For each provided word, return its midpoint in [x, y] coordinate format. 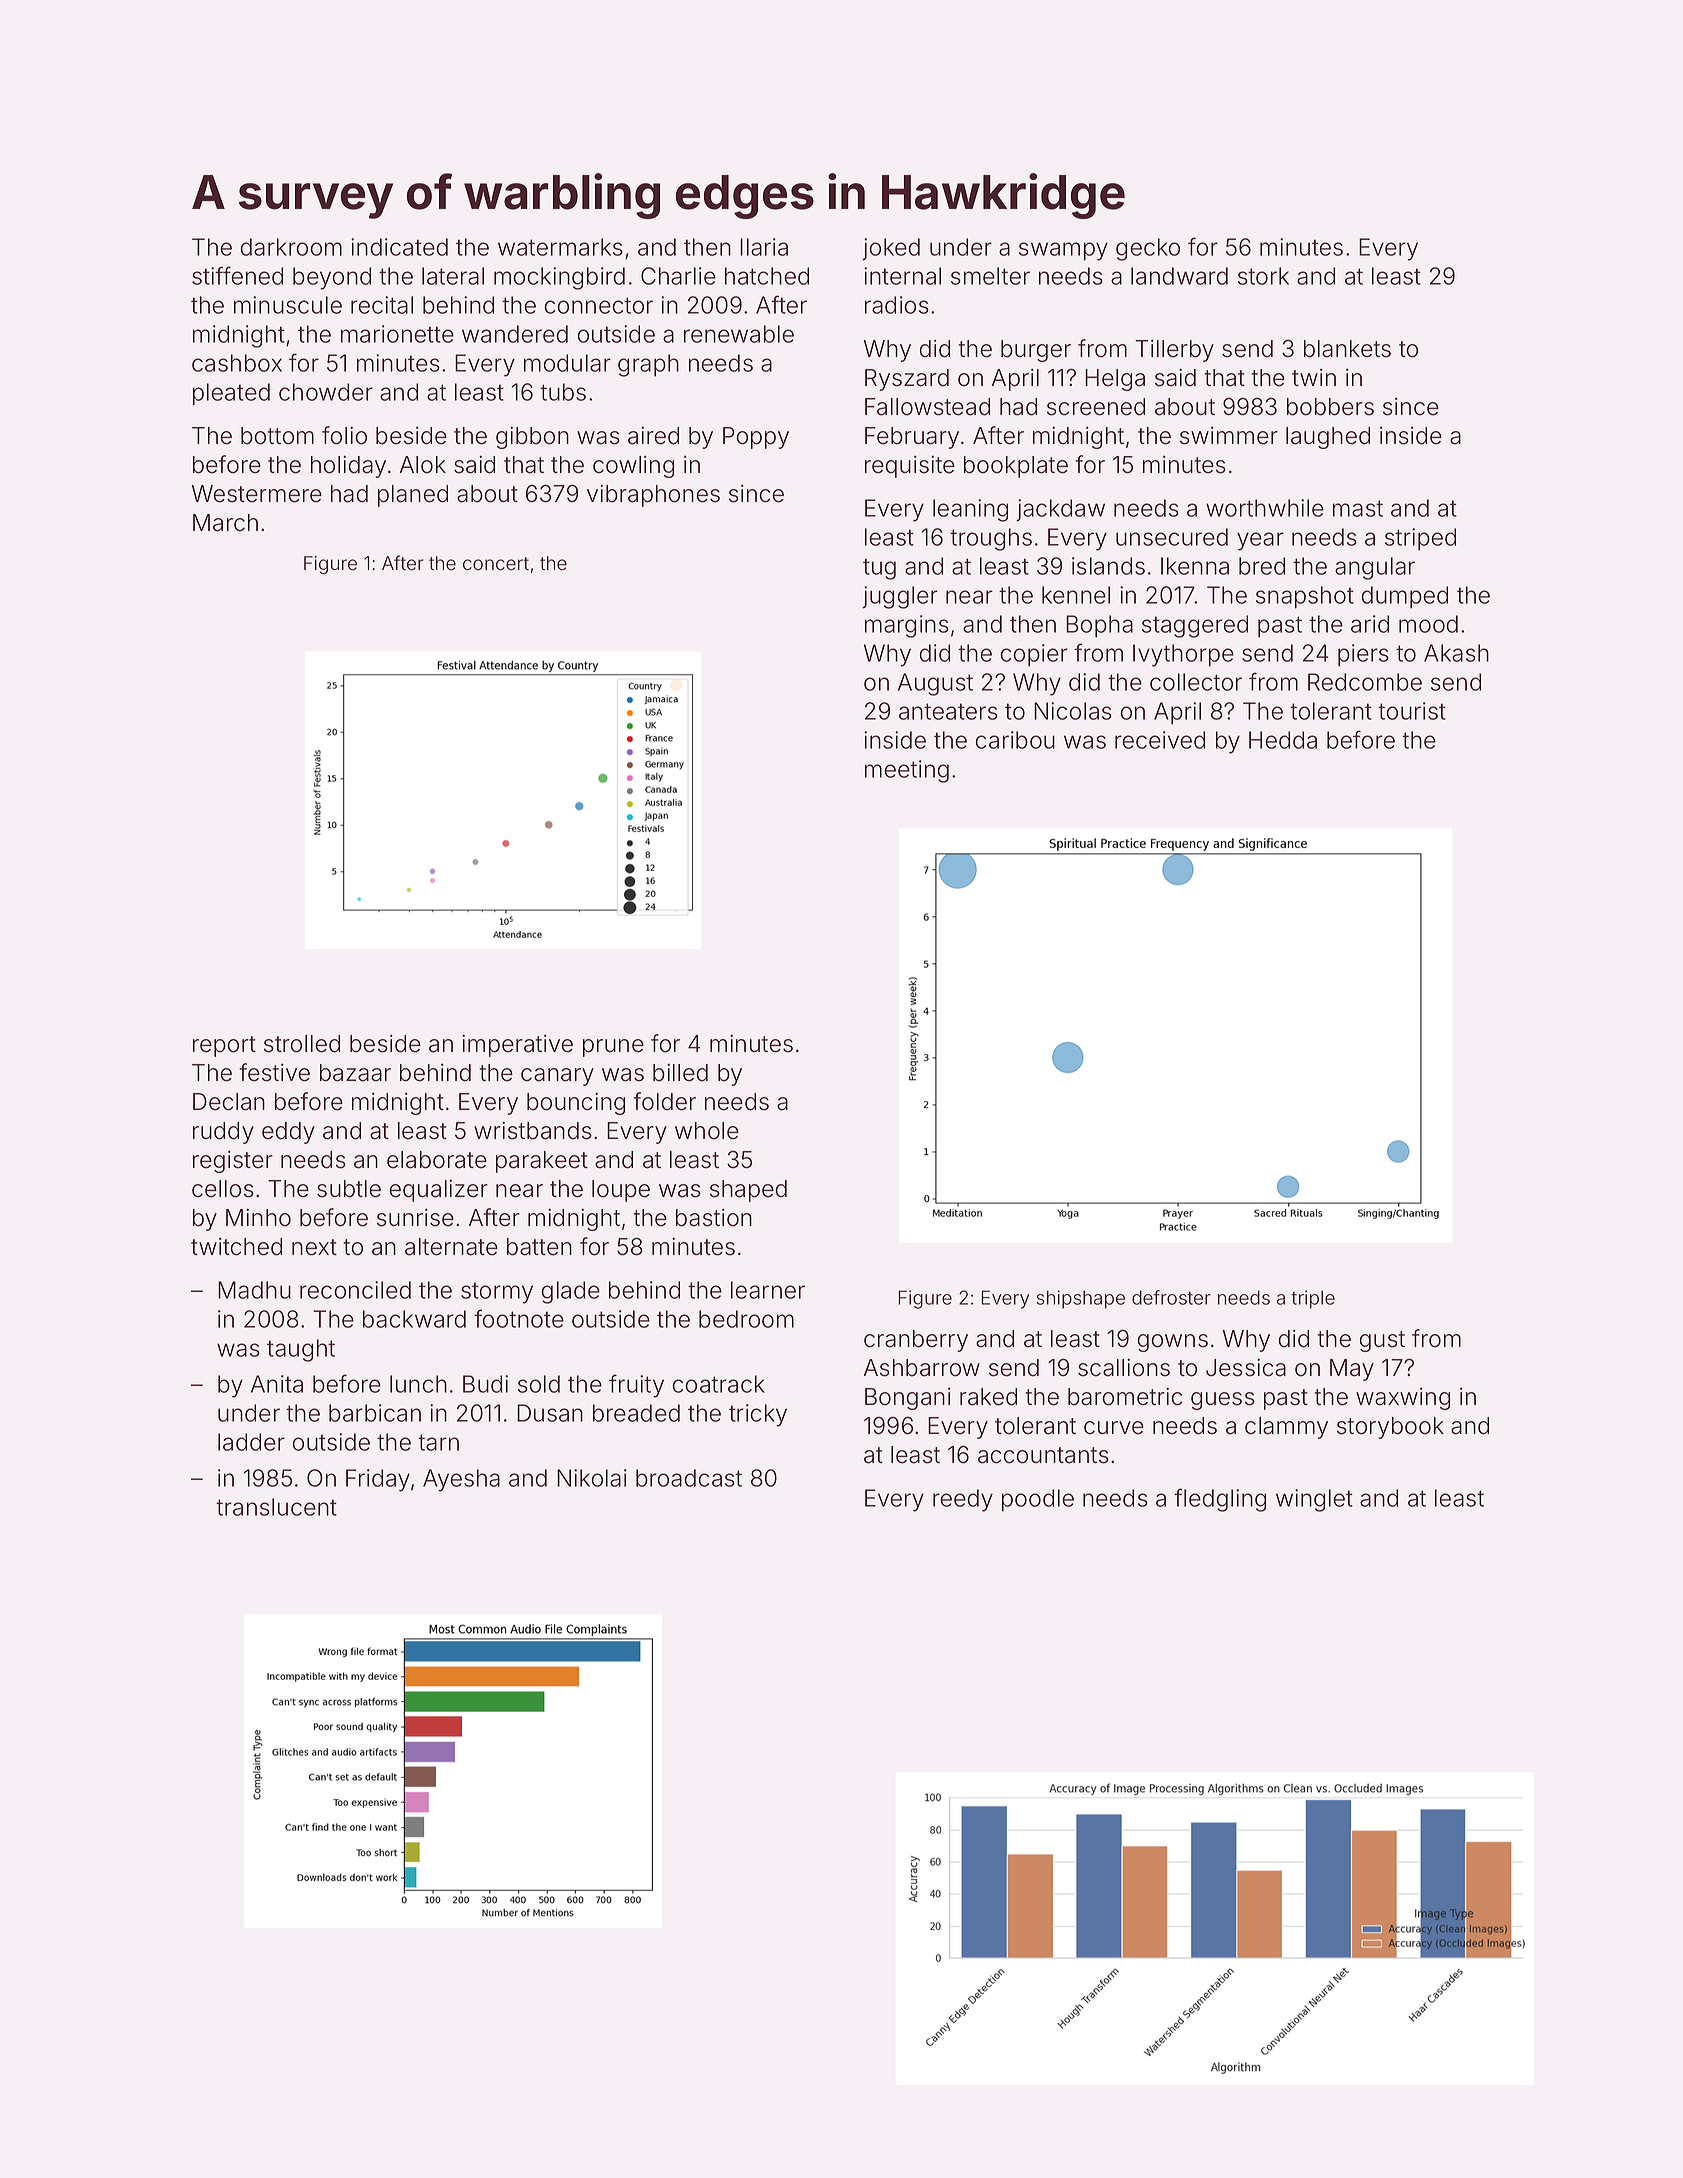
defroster [1171, 1297]
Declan [229, 1102]
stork [1263, 276]
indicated [399, 247]
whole [707, 1131]
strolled [302, 1044]
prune [613, 1048]
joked [891, 249]
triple [1313, 1299]
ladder [251, 1442]
